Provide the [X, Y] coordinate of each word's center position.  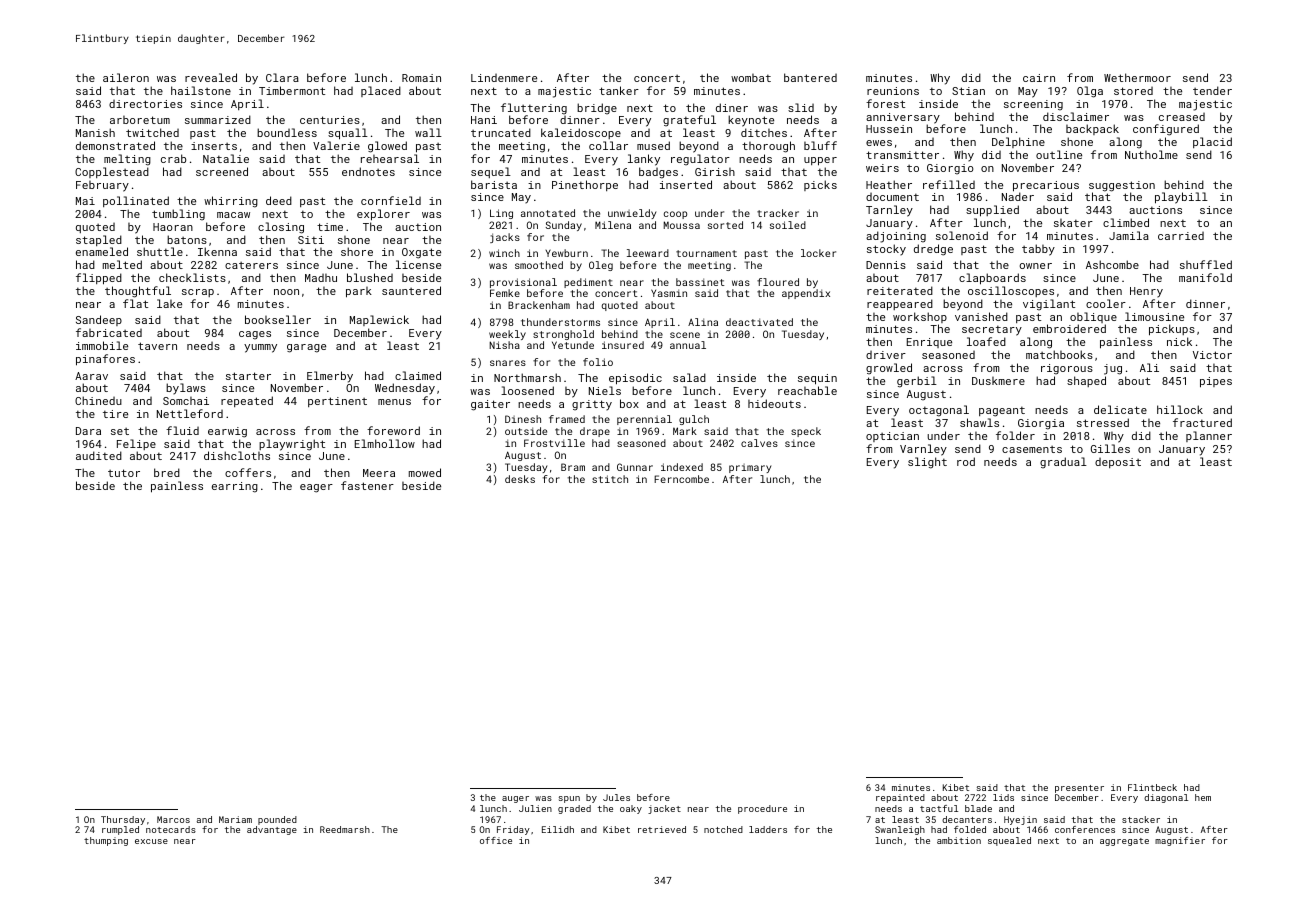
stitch [610, 479]
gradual [1063, 463]
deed [279, 200]
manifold [1205, 277]
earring [235, 487]
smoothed [539, 265]
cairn [1039, 78]
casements [1032, 449]
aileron [126, 77]
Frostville [554, 443]
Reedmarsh [345, 829]
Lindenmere [504, 78]
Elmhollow [385, 443]
